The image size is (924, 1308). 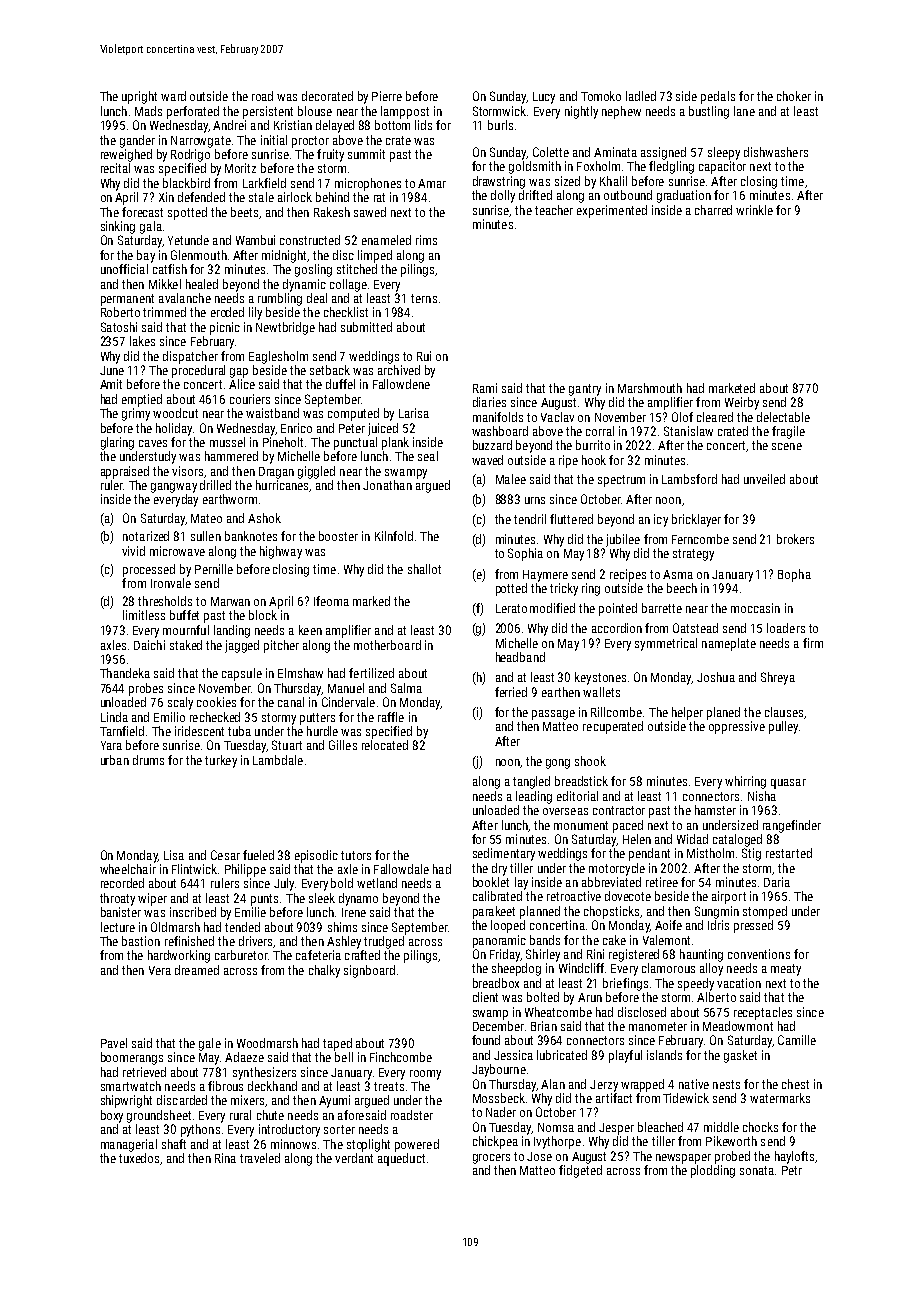 What do you see at coordinates (227, 312) in the page?
I see `eroded` at bounding box center [227, 312].
